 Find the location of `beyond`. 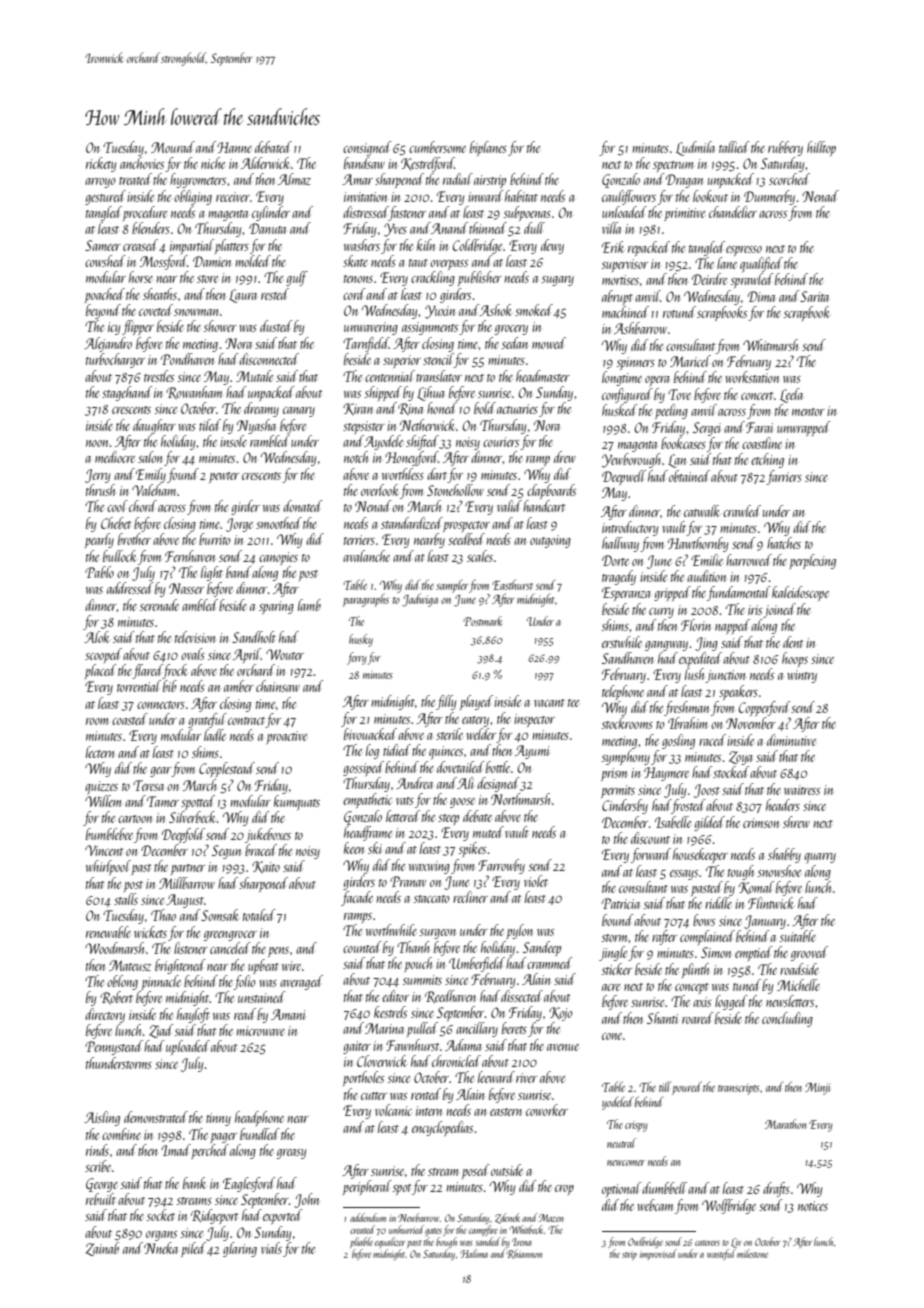

beyond is located at coordinates (103, 311).
